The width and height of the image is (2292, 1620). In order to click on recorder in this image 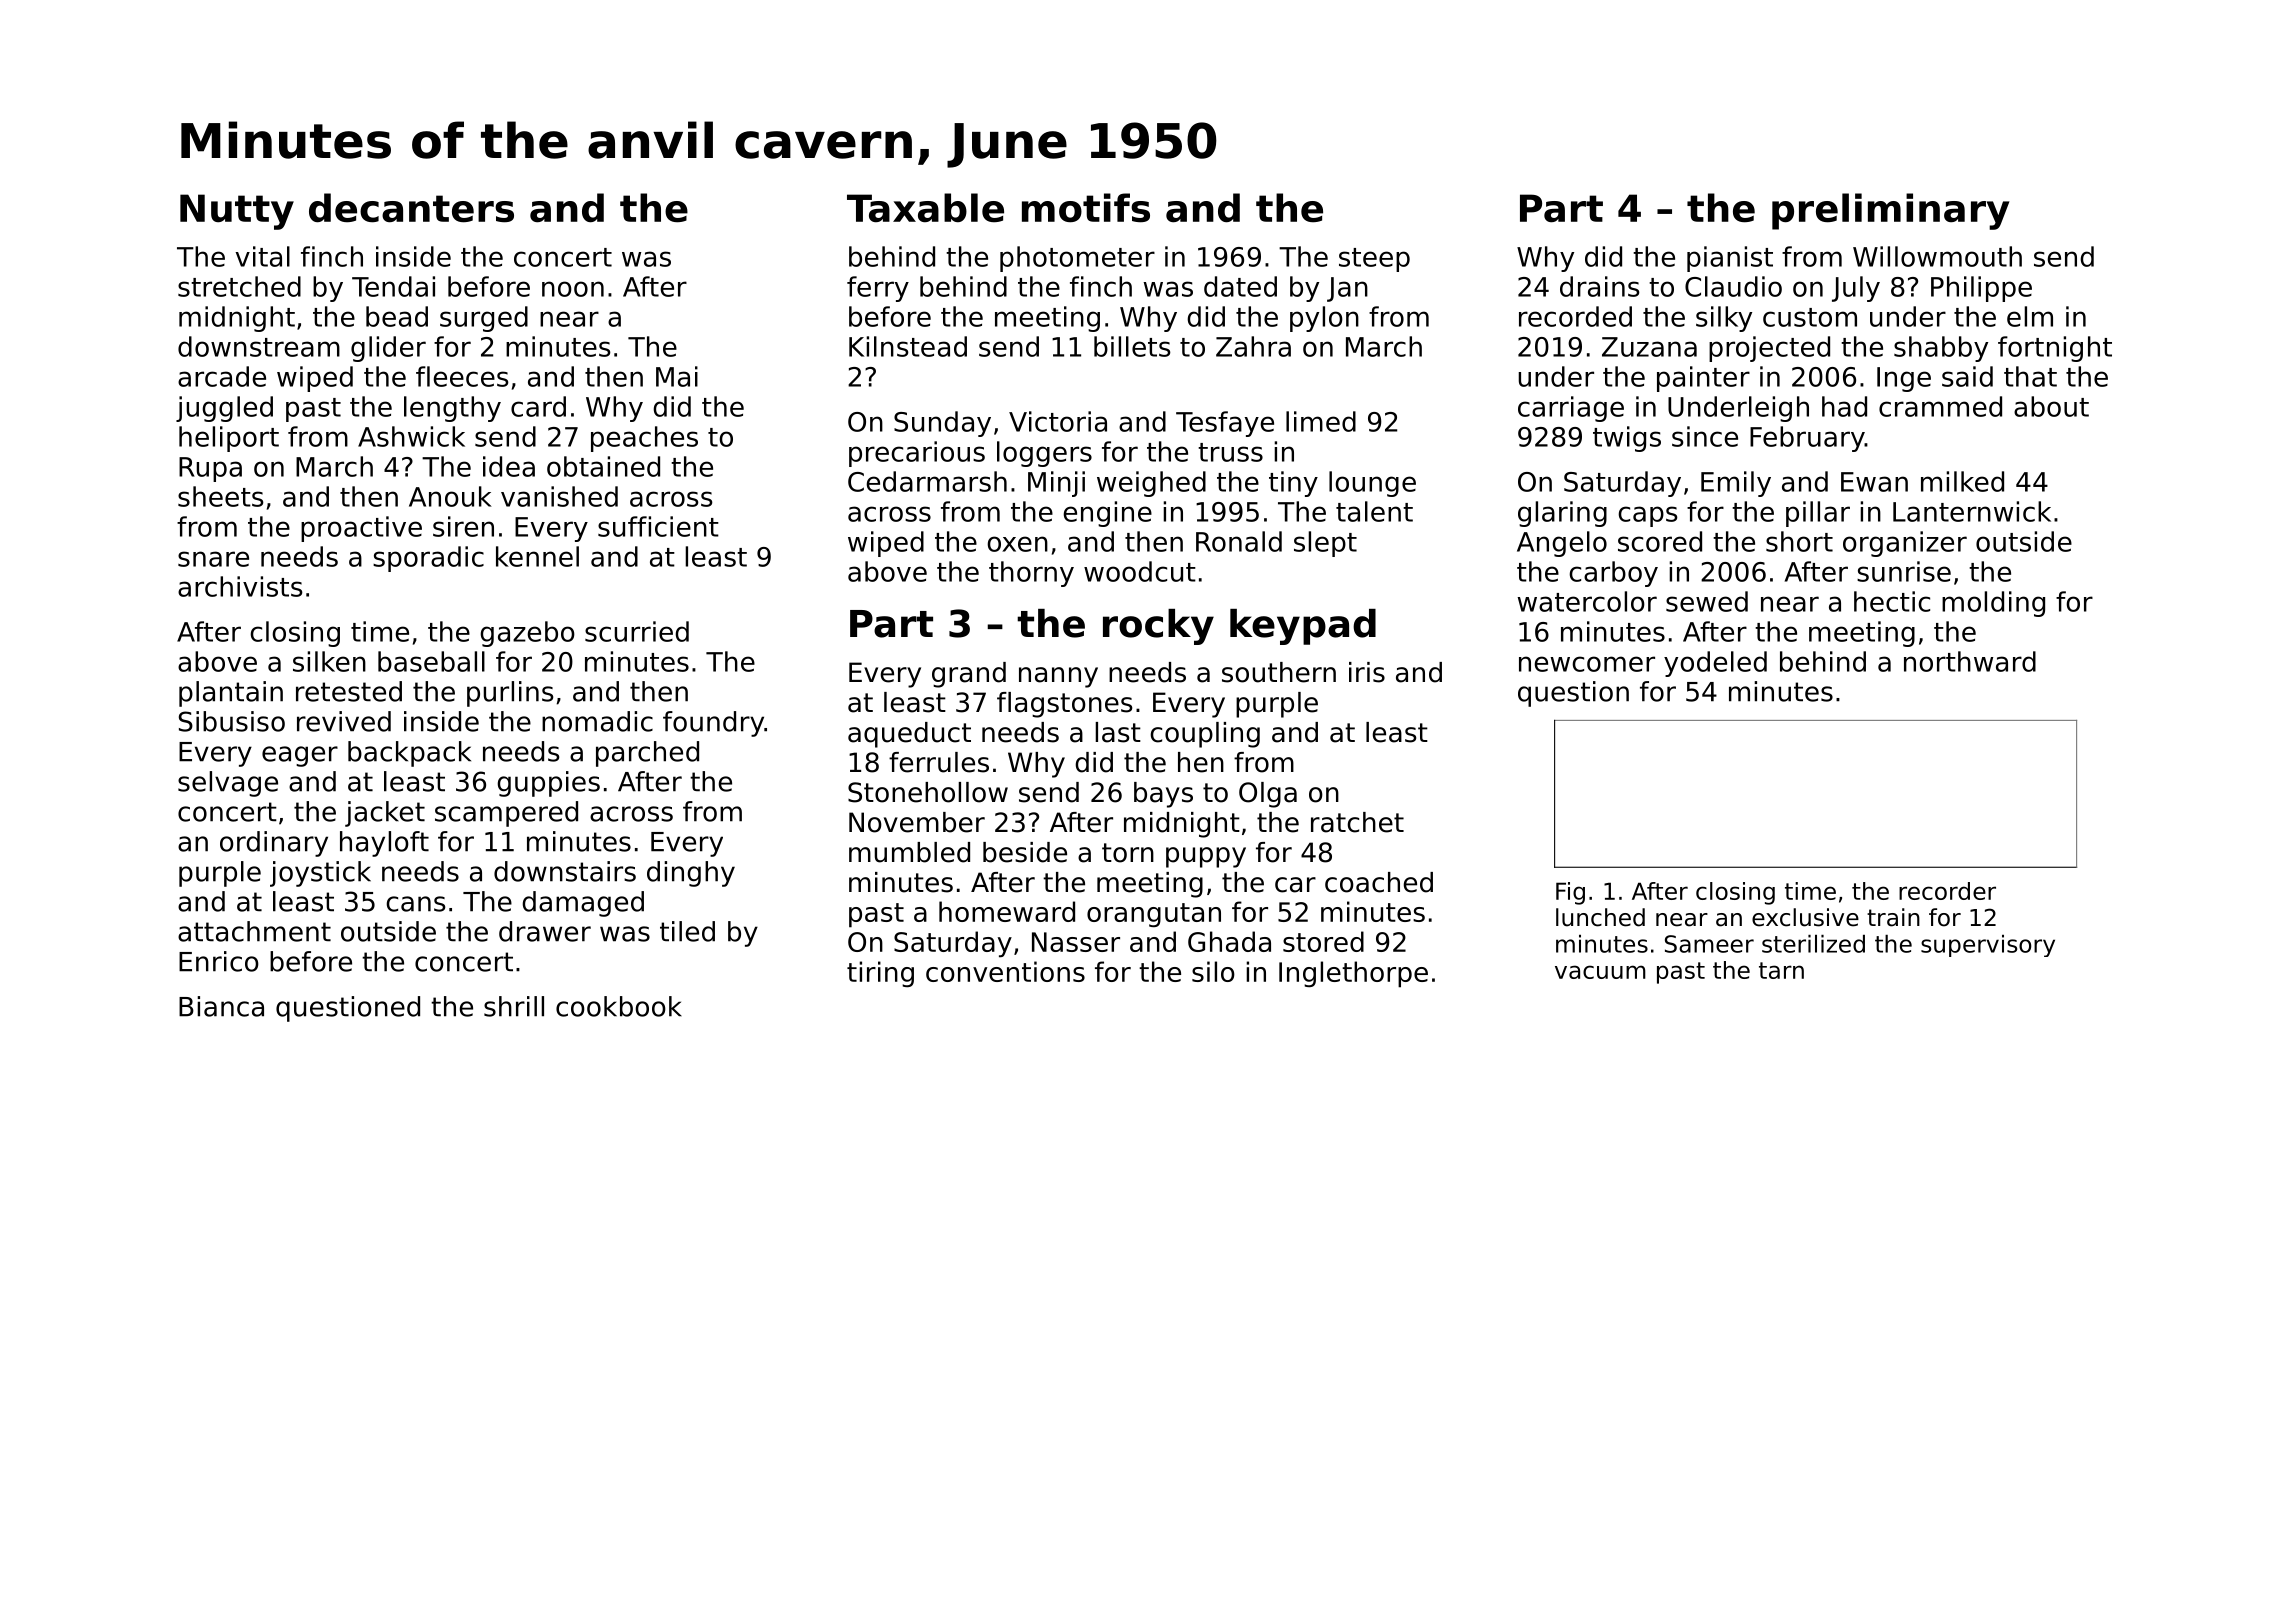, I will do `click(1947, 891)`.
